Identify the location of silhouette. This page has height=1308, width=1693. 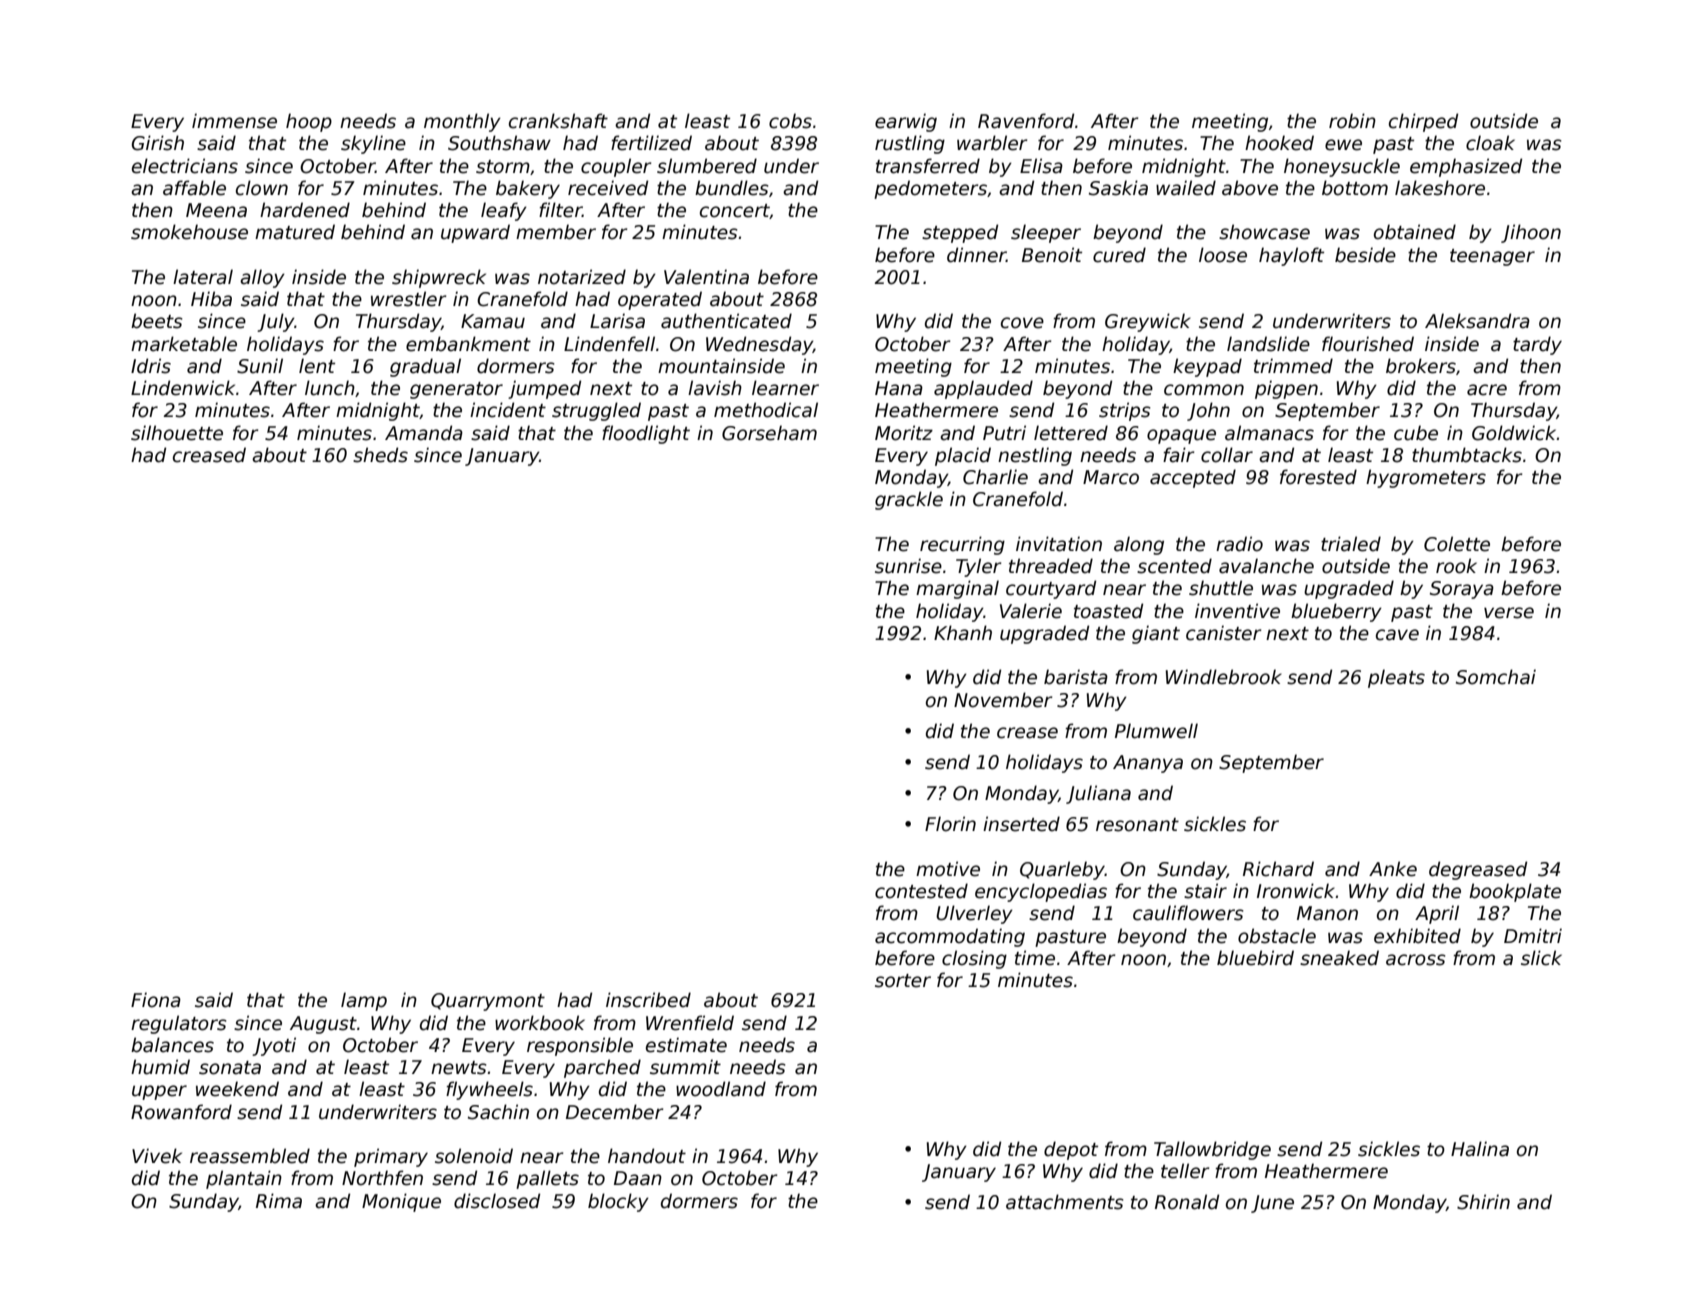
(177, 433).
